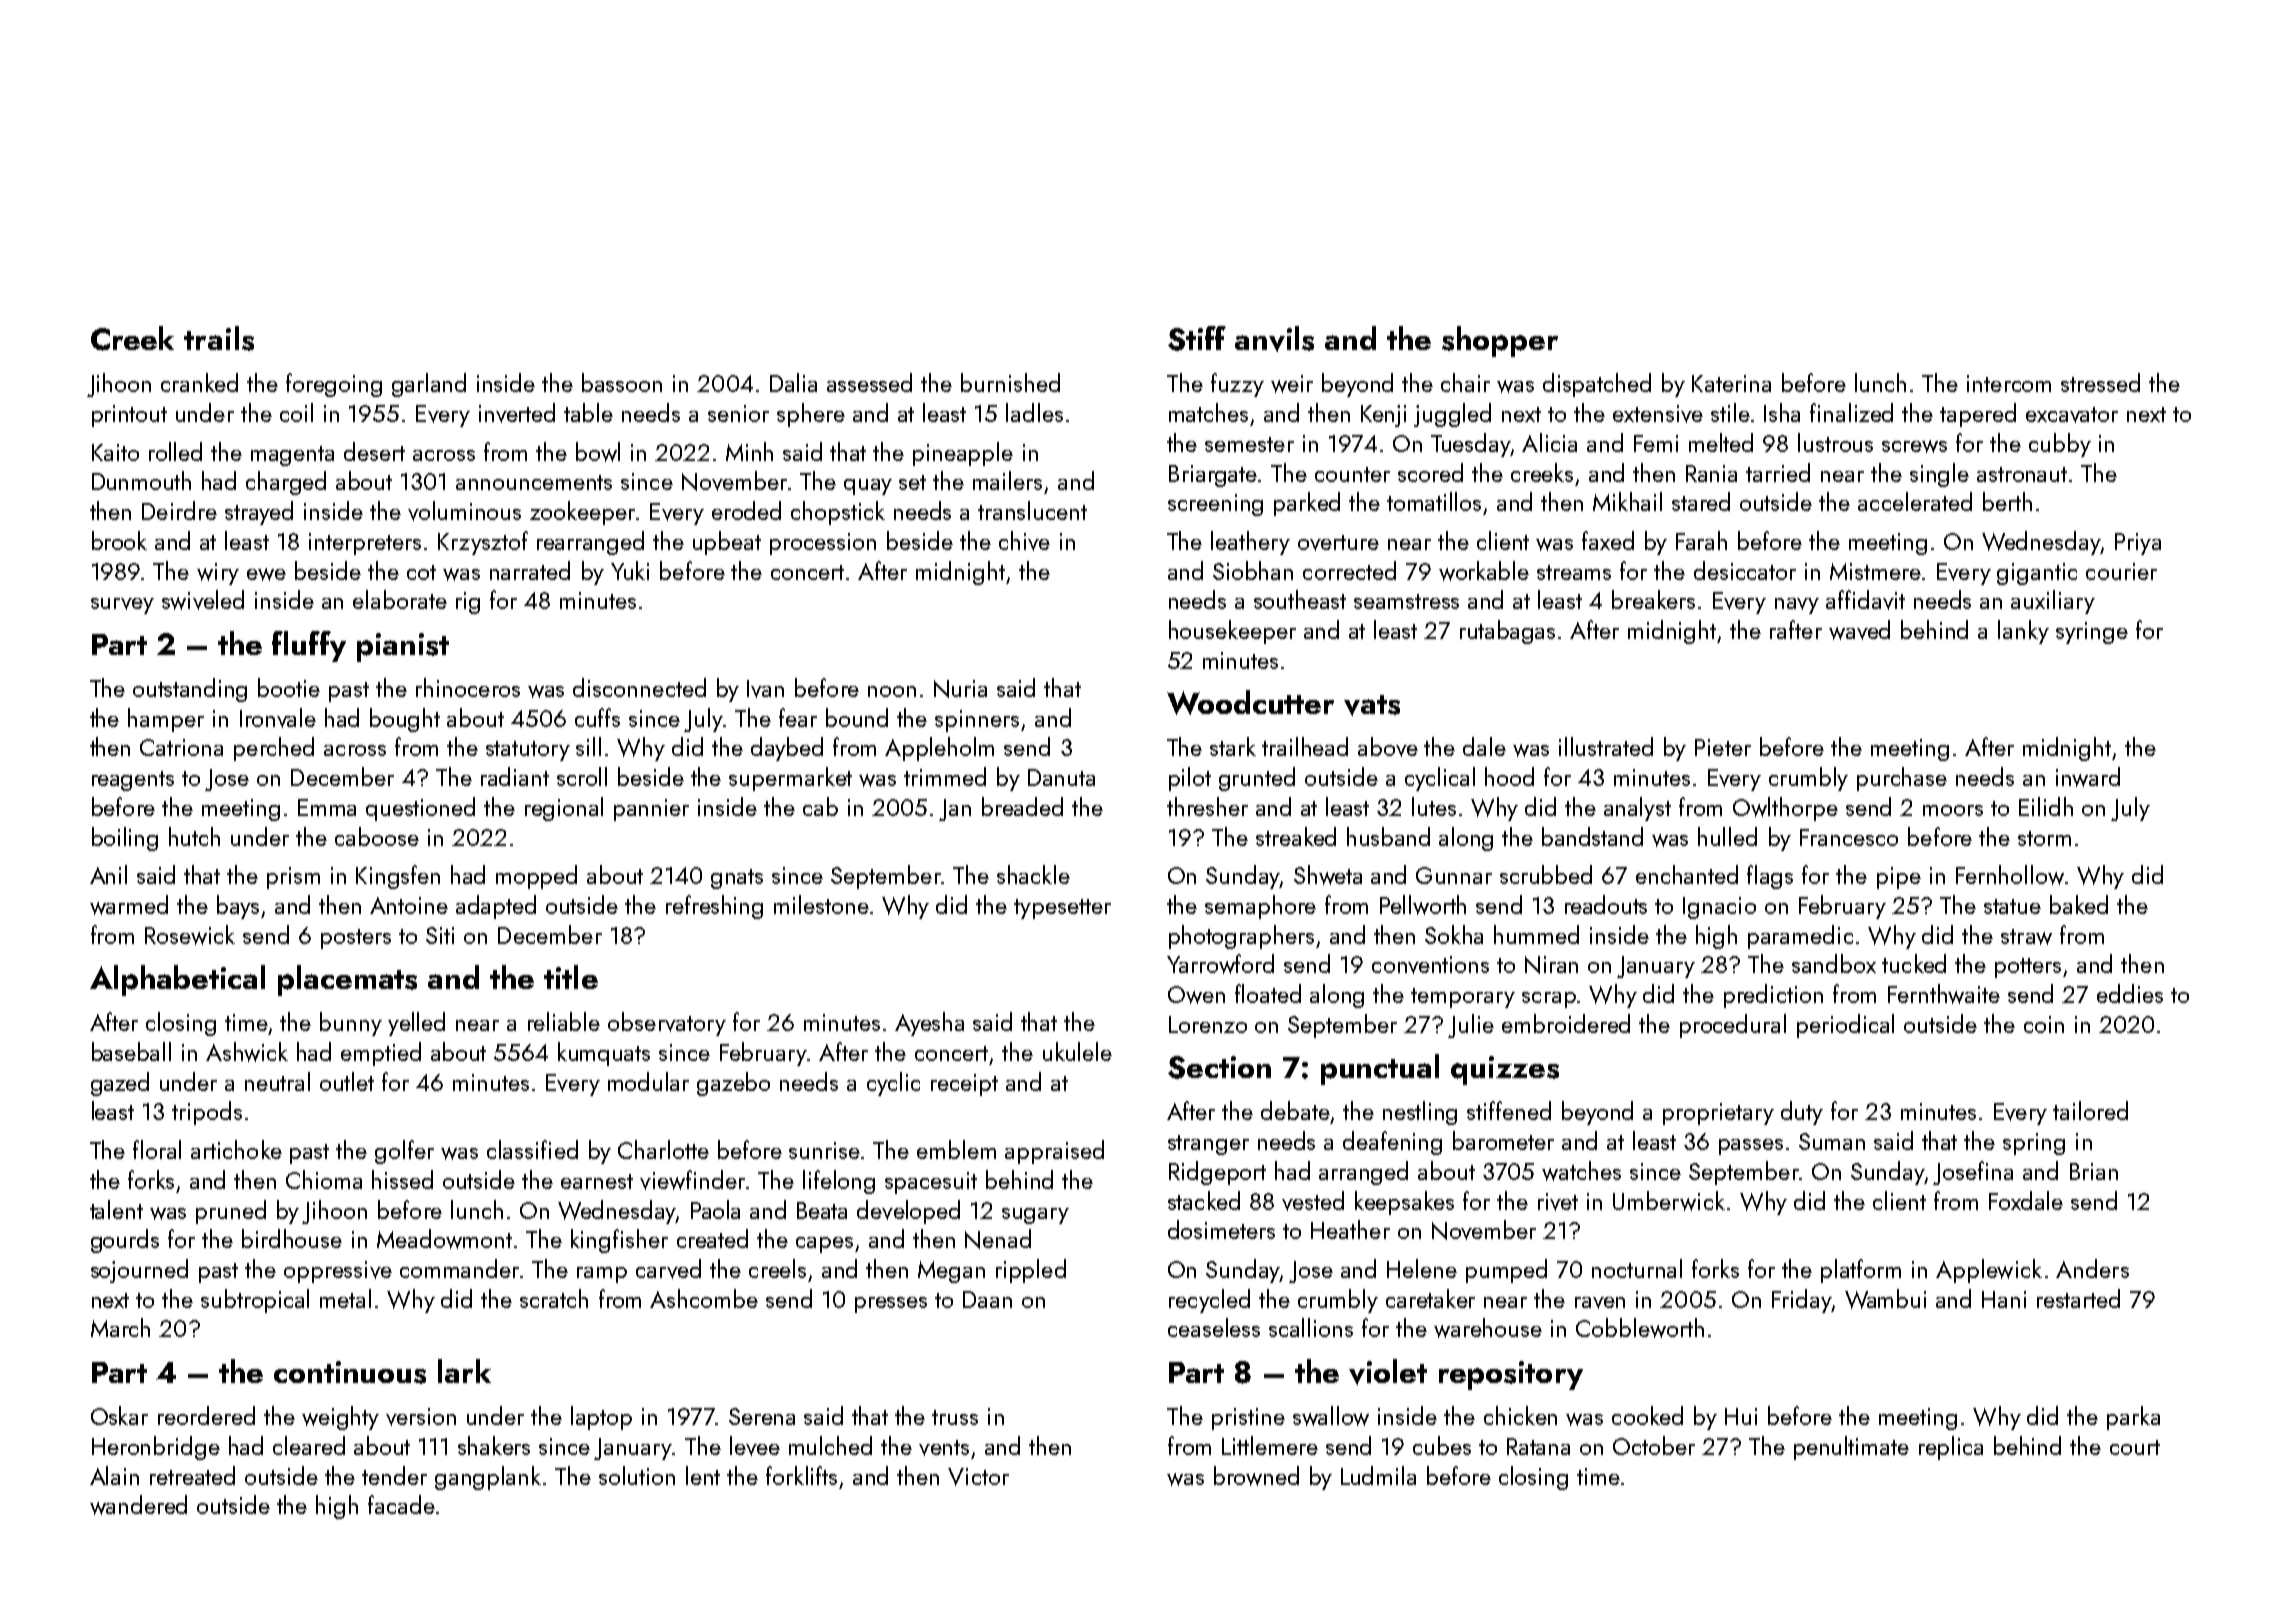 Image resolution: width=2282 pixels, height=1614 pixels. I want to click on rhinoceros, so click(468, 687).
